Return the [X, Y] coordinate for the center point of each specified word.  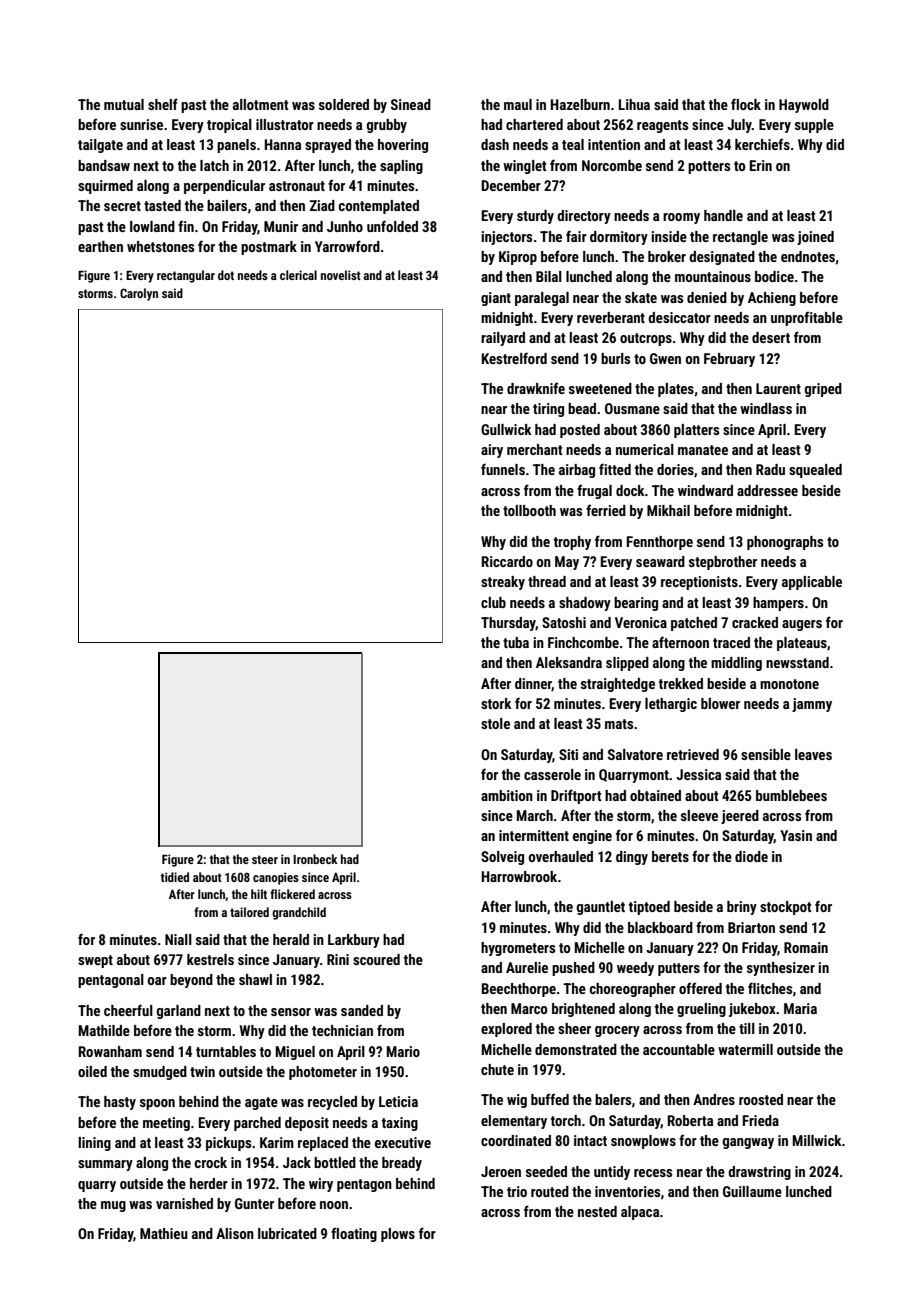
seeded [546, 1171]
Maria [800, 1008]
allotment [261, 104]
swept [95, 961]
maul [518, 104]
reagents [662, 126]
